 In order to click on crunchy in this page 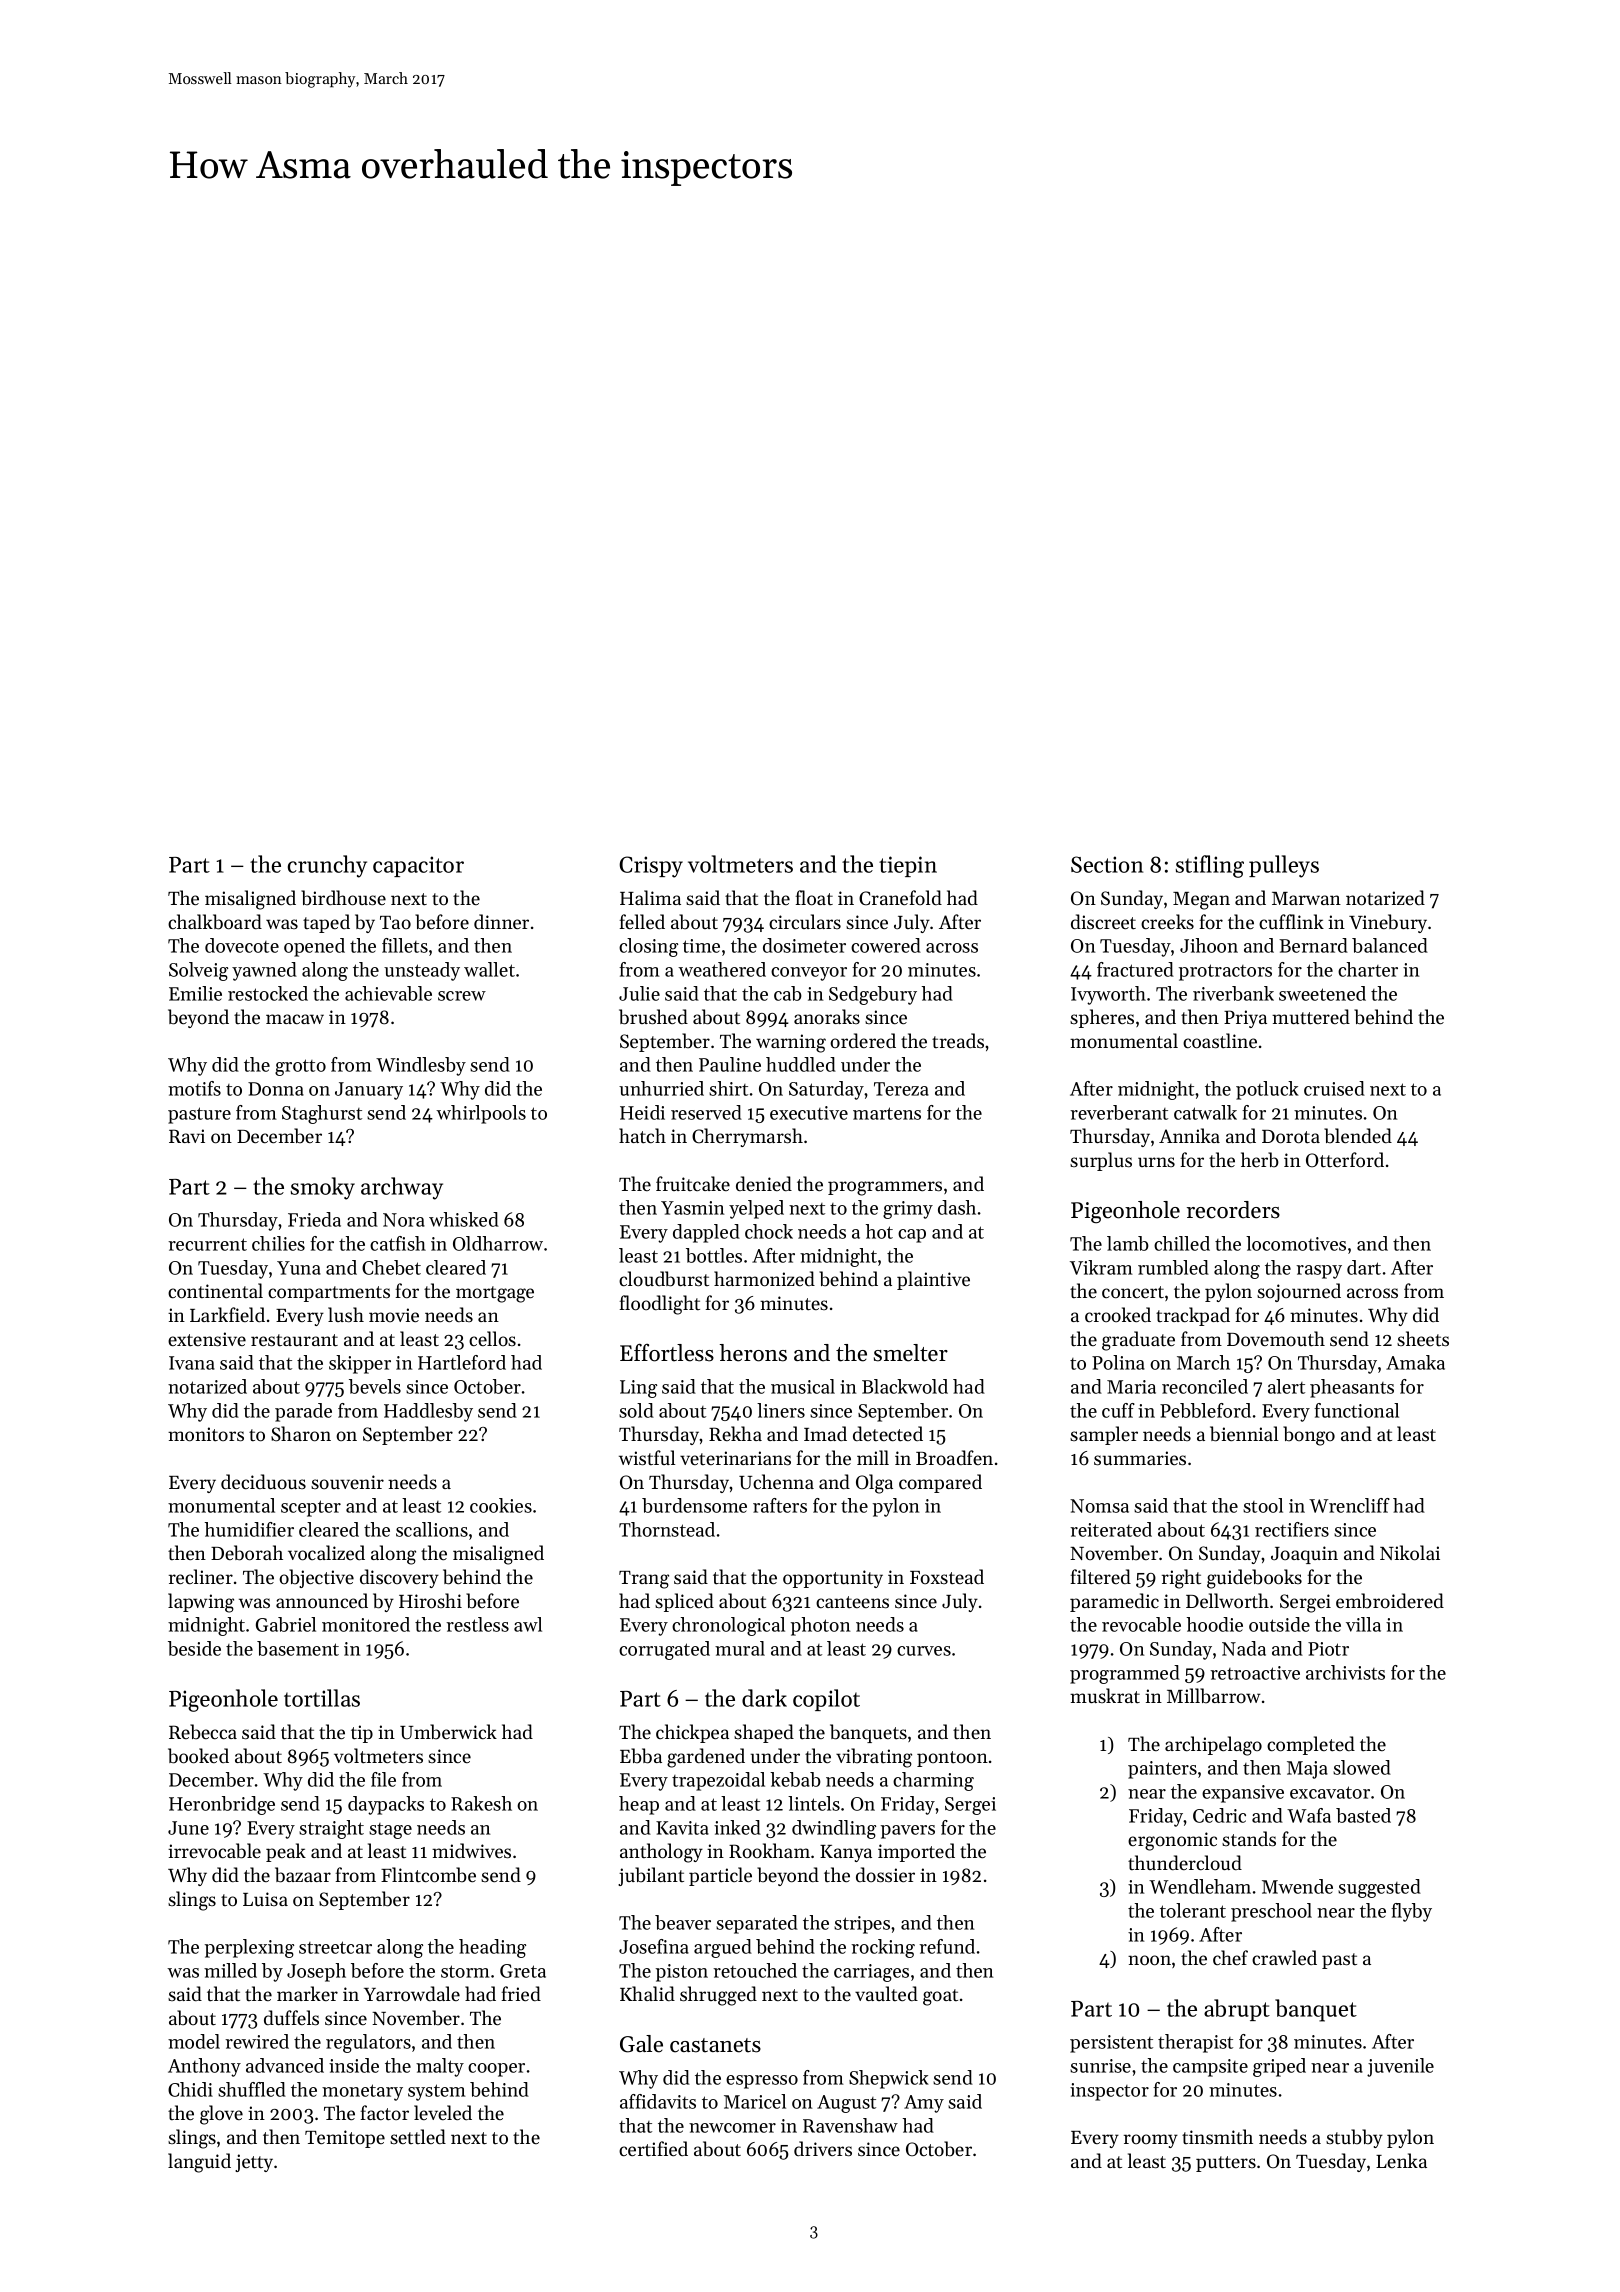, I will do `click(327, 866)`.
